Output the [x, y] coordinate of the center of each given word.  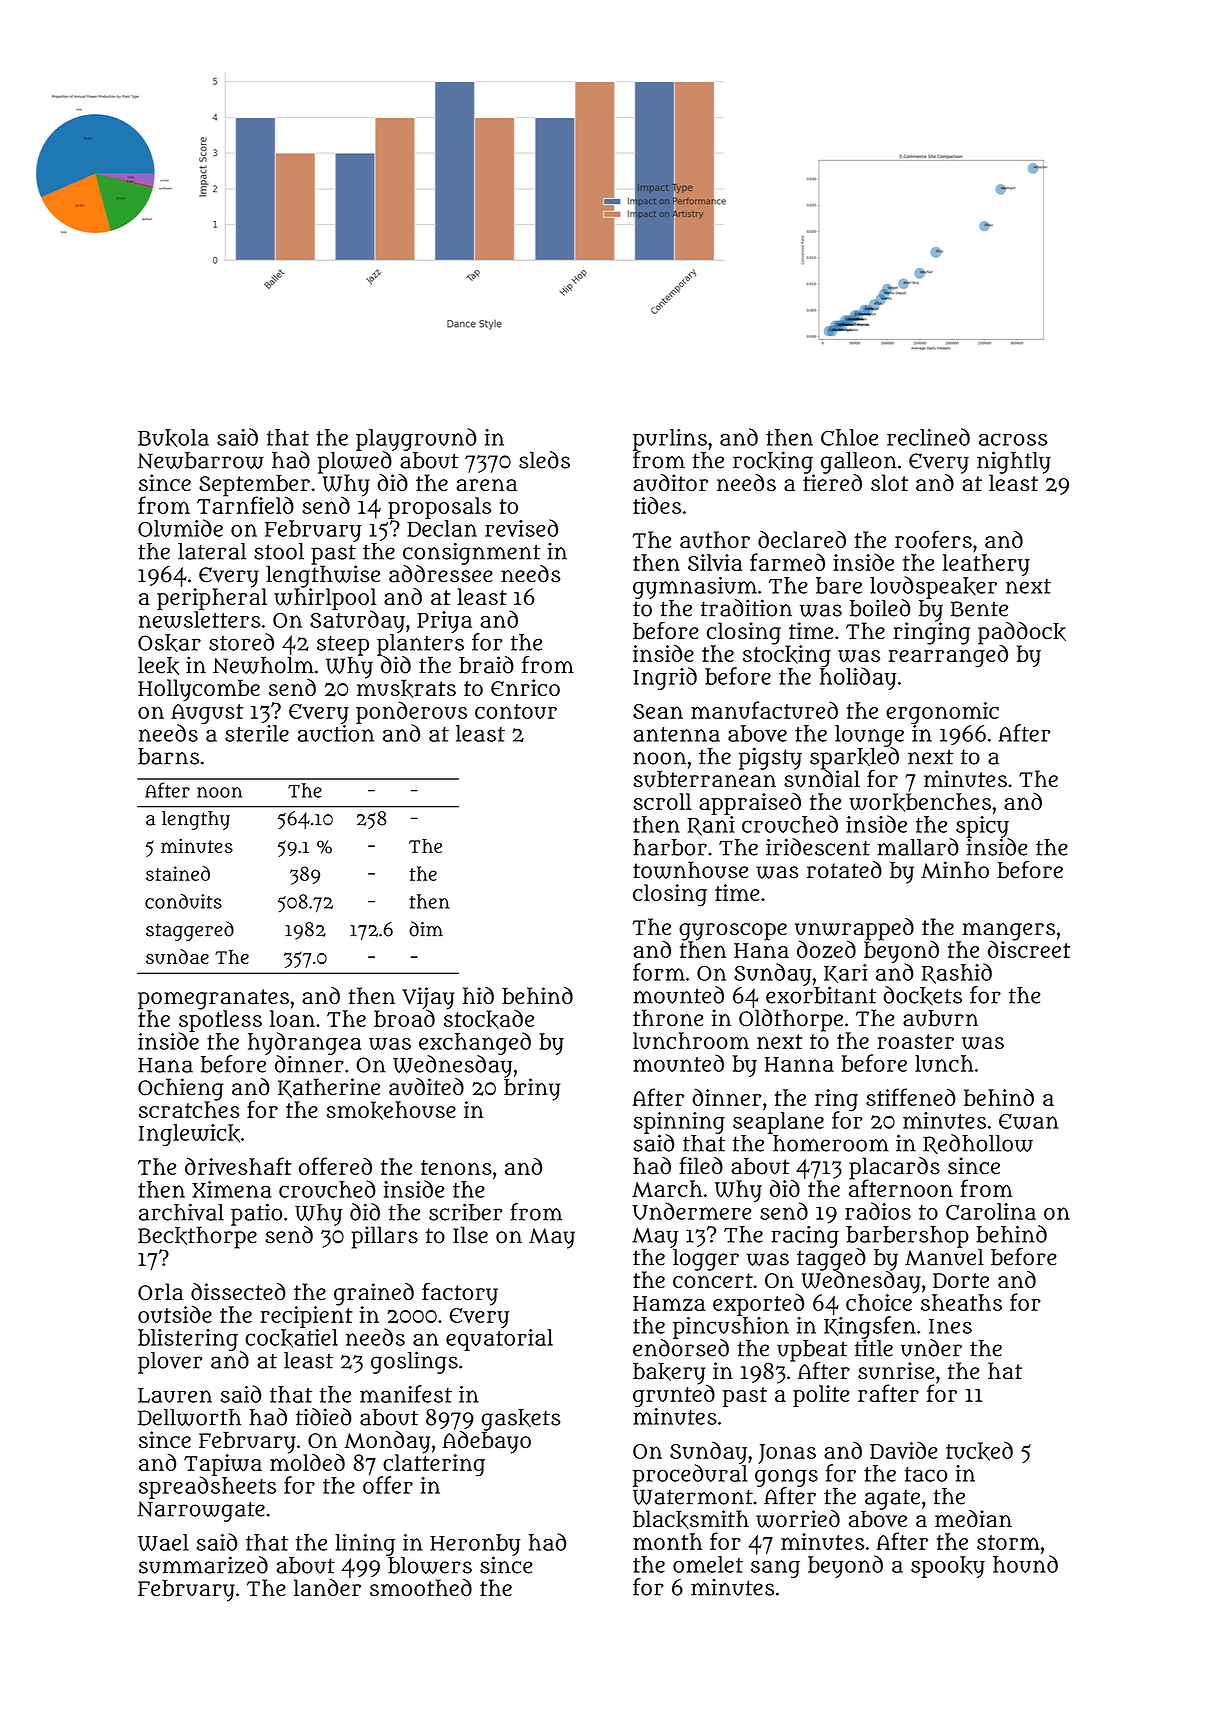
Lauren [175, 1395]
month [667, 1541]
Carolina [991, 1211]
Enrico [525, 687]
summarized [203, 1565]
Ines [950, 1326]
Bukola [173, 438]
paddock [1022, 633]
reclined [928, 437]
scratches [189, 1109]
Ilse [470, 1235]
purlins [670, 440]
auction [336, 733]
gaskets [520, 1420]
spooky [948, 1567]
